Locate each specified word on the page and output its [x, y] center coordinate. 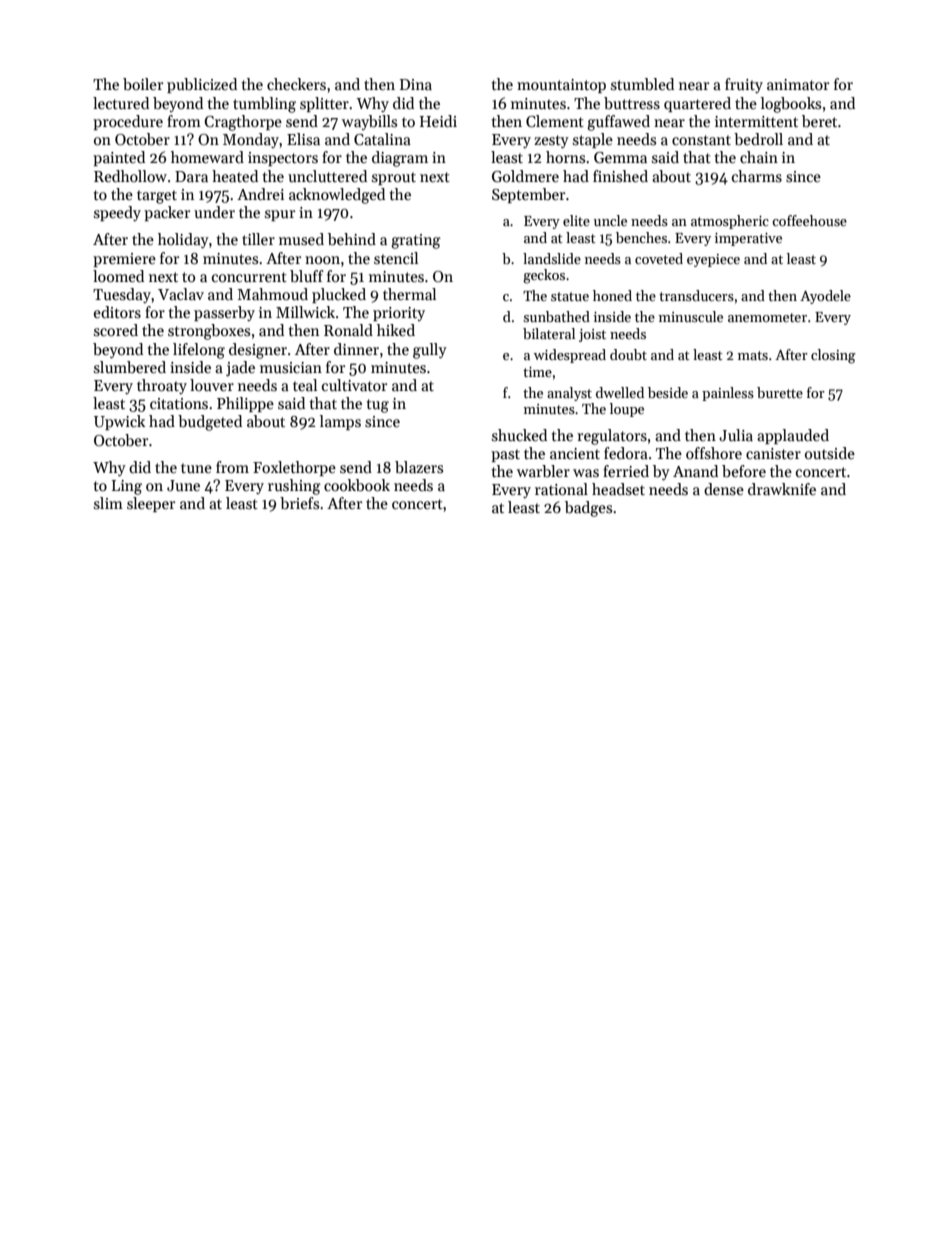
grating [416, 241]
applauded [793, 436]
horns [565, 157]
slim [108, 503]
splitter [324, 104]
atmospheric [730, 222]
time [537, 372]
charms [757, 176]
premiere [124, 260]
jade [240, 369]
